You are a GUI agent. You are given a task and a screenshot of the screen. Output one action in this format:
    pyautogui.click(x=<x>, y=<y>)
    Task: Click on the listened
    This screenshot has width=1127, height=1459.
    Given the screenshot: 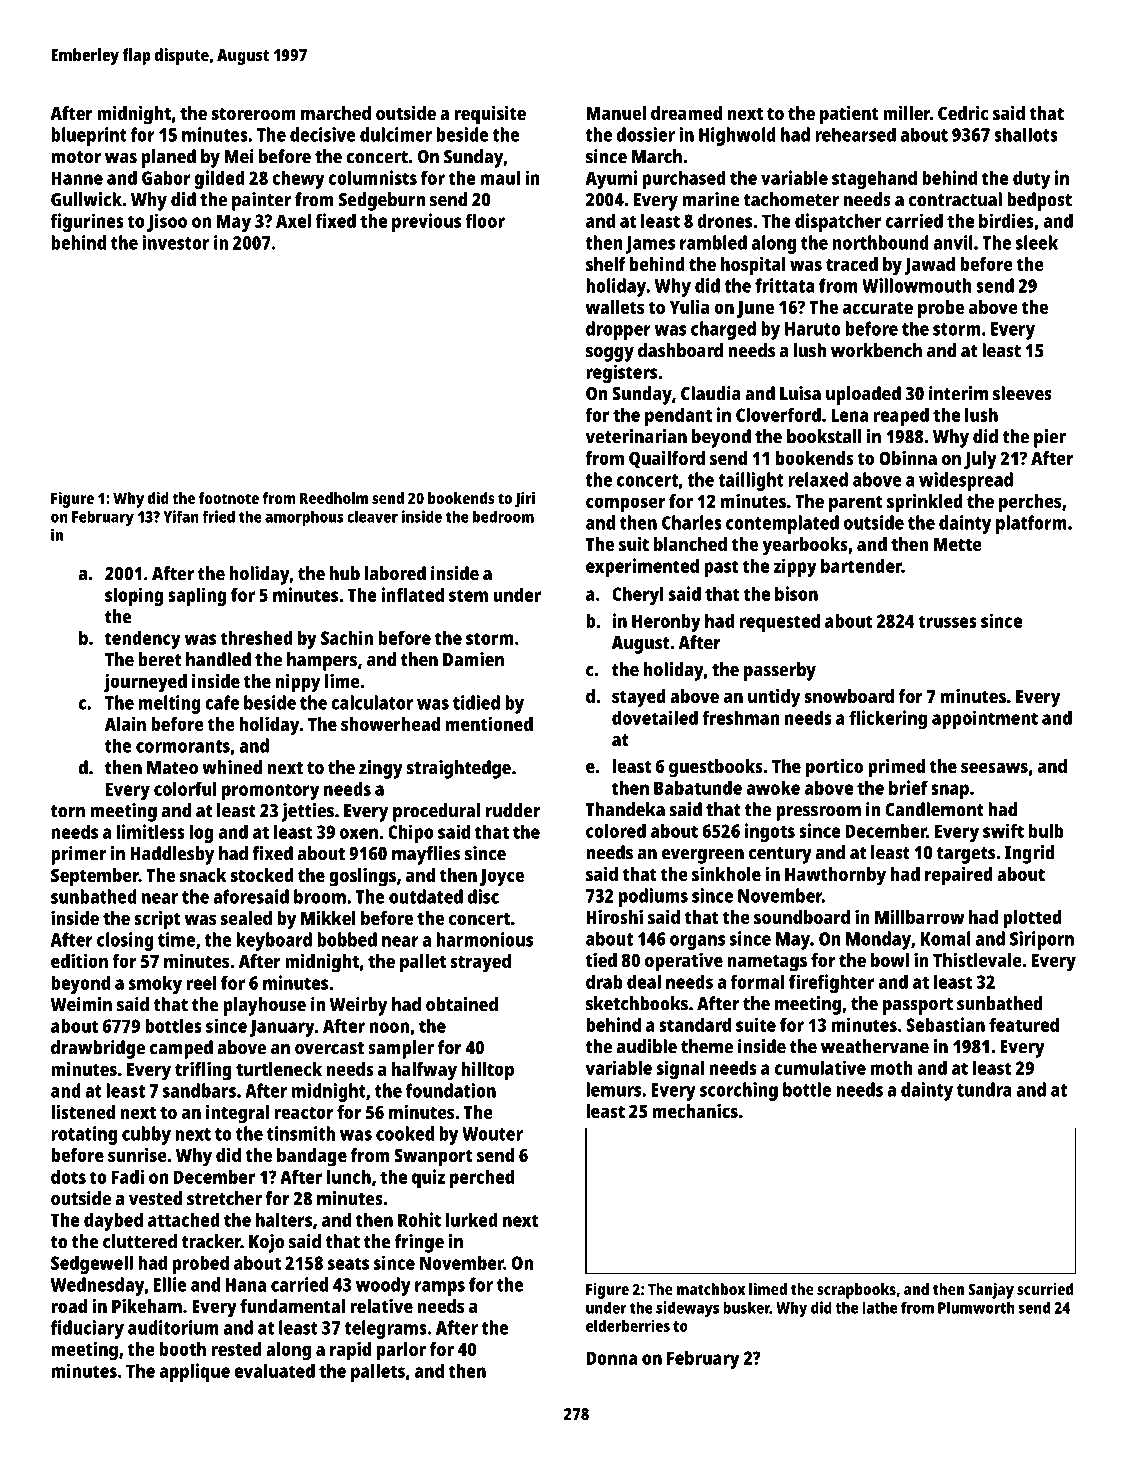 What is the action you would take?
    pyautogui.click(x=83, y=1111)
